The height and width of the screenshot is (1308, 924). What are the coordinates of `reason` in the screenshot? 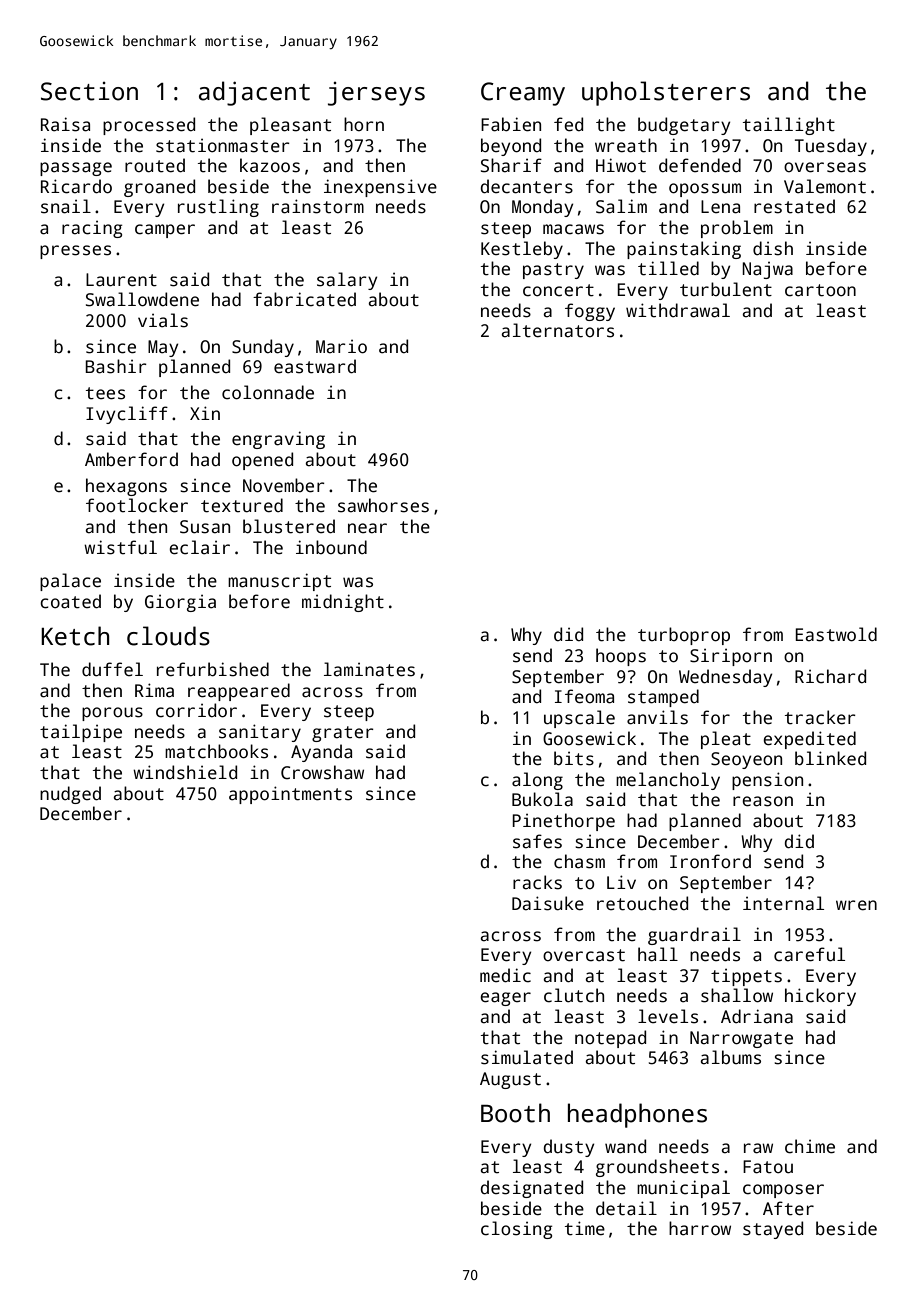 It's located at (763, 801).
